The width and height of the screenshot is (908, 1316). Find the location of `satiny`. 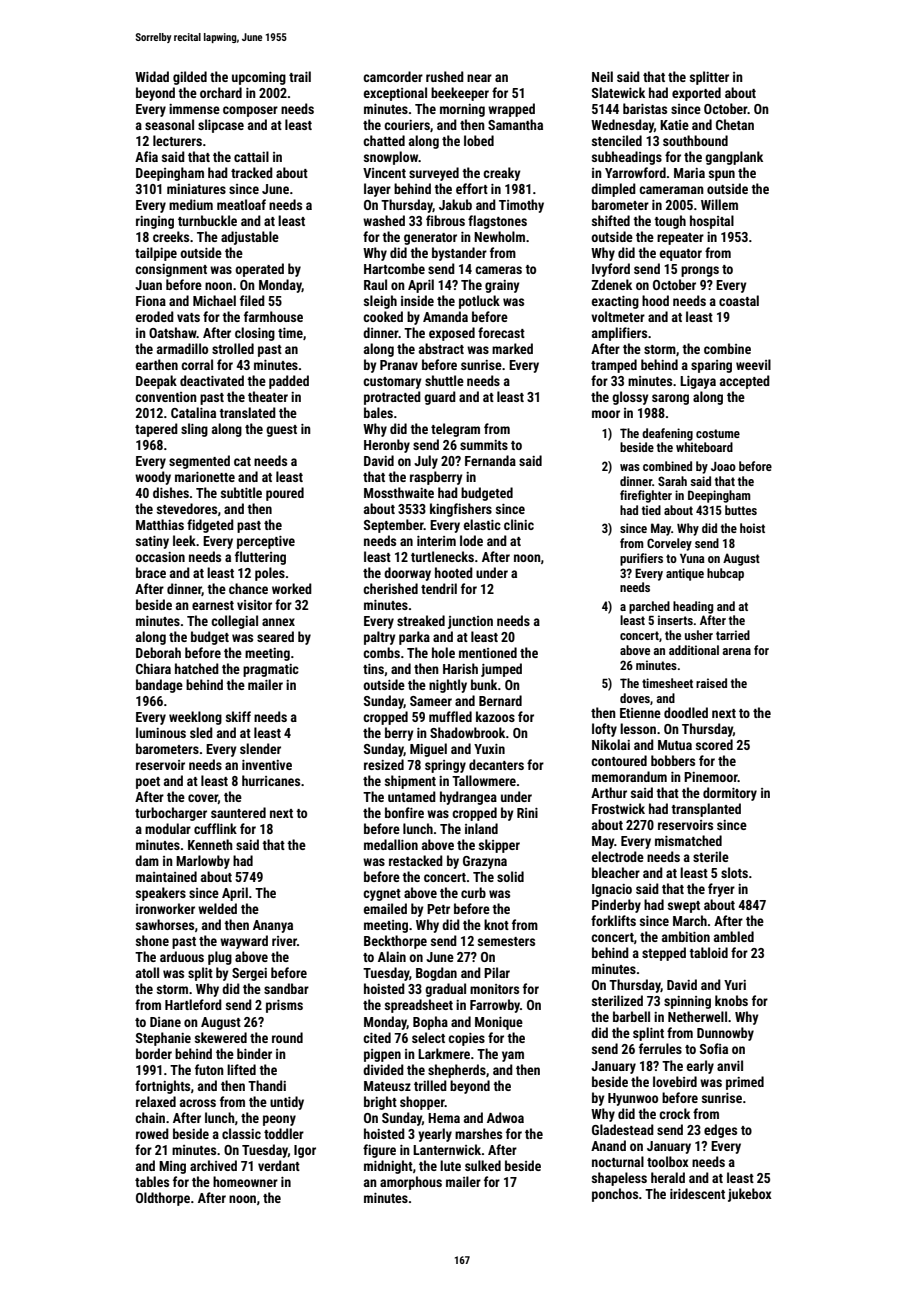

satiny is located at coordinates (152, 542).
